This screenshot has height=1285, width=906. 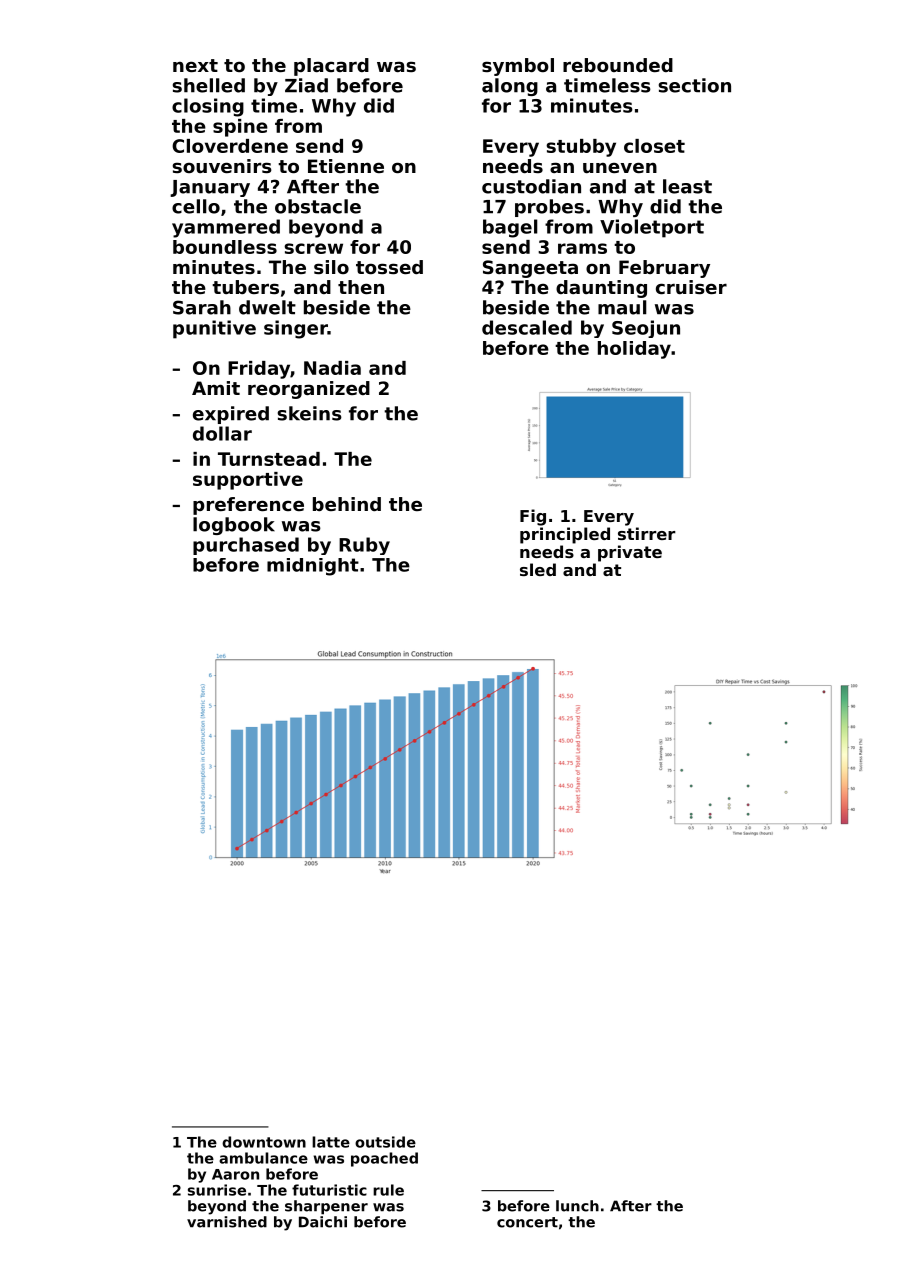 What do you see at coordinates (510, 87) in the screenshot?
I see `along` at bounding box center [510, 87].
